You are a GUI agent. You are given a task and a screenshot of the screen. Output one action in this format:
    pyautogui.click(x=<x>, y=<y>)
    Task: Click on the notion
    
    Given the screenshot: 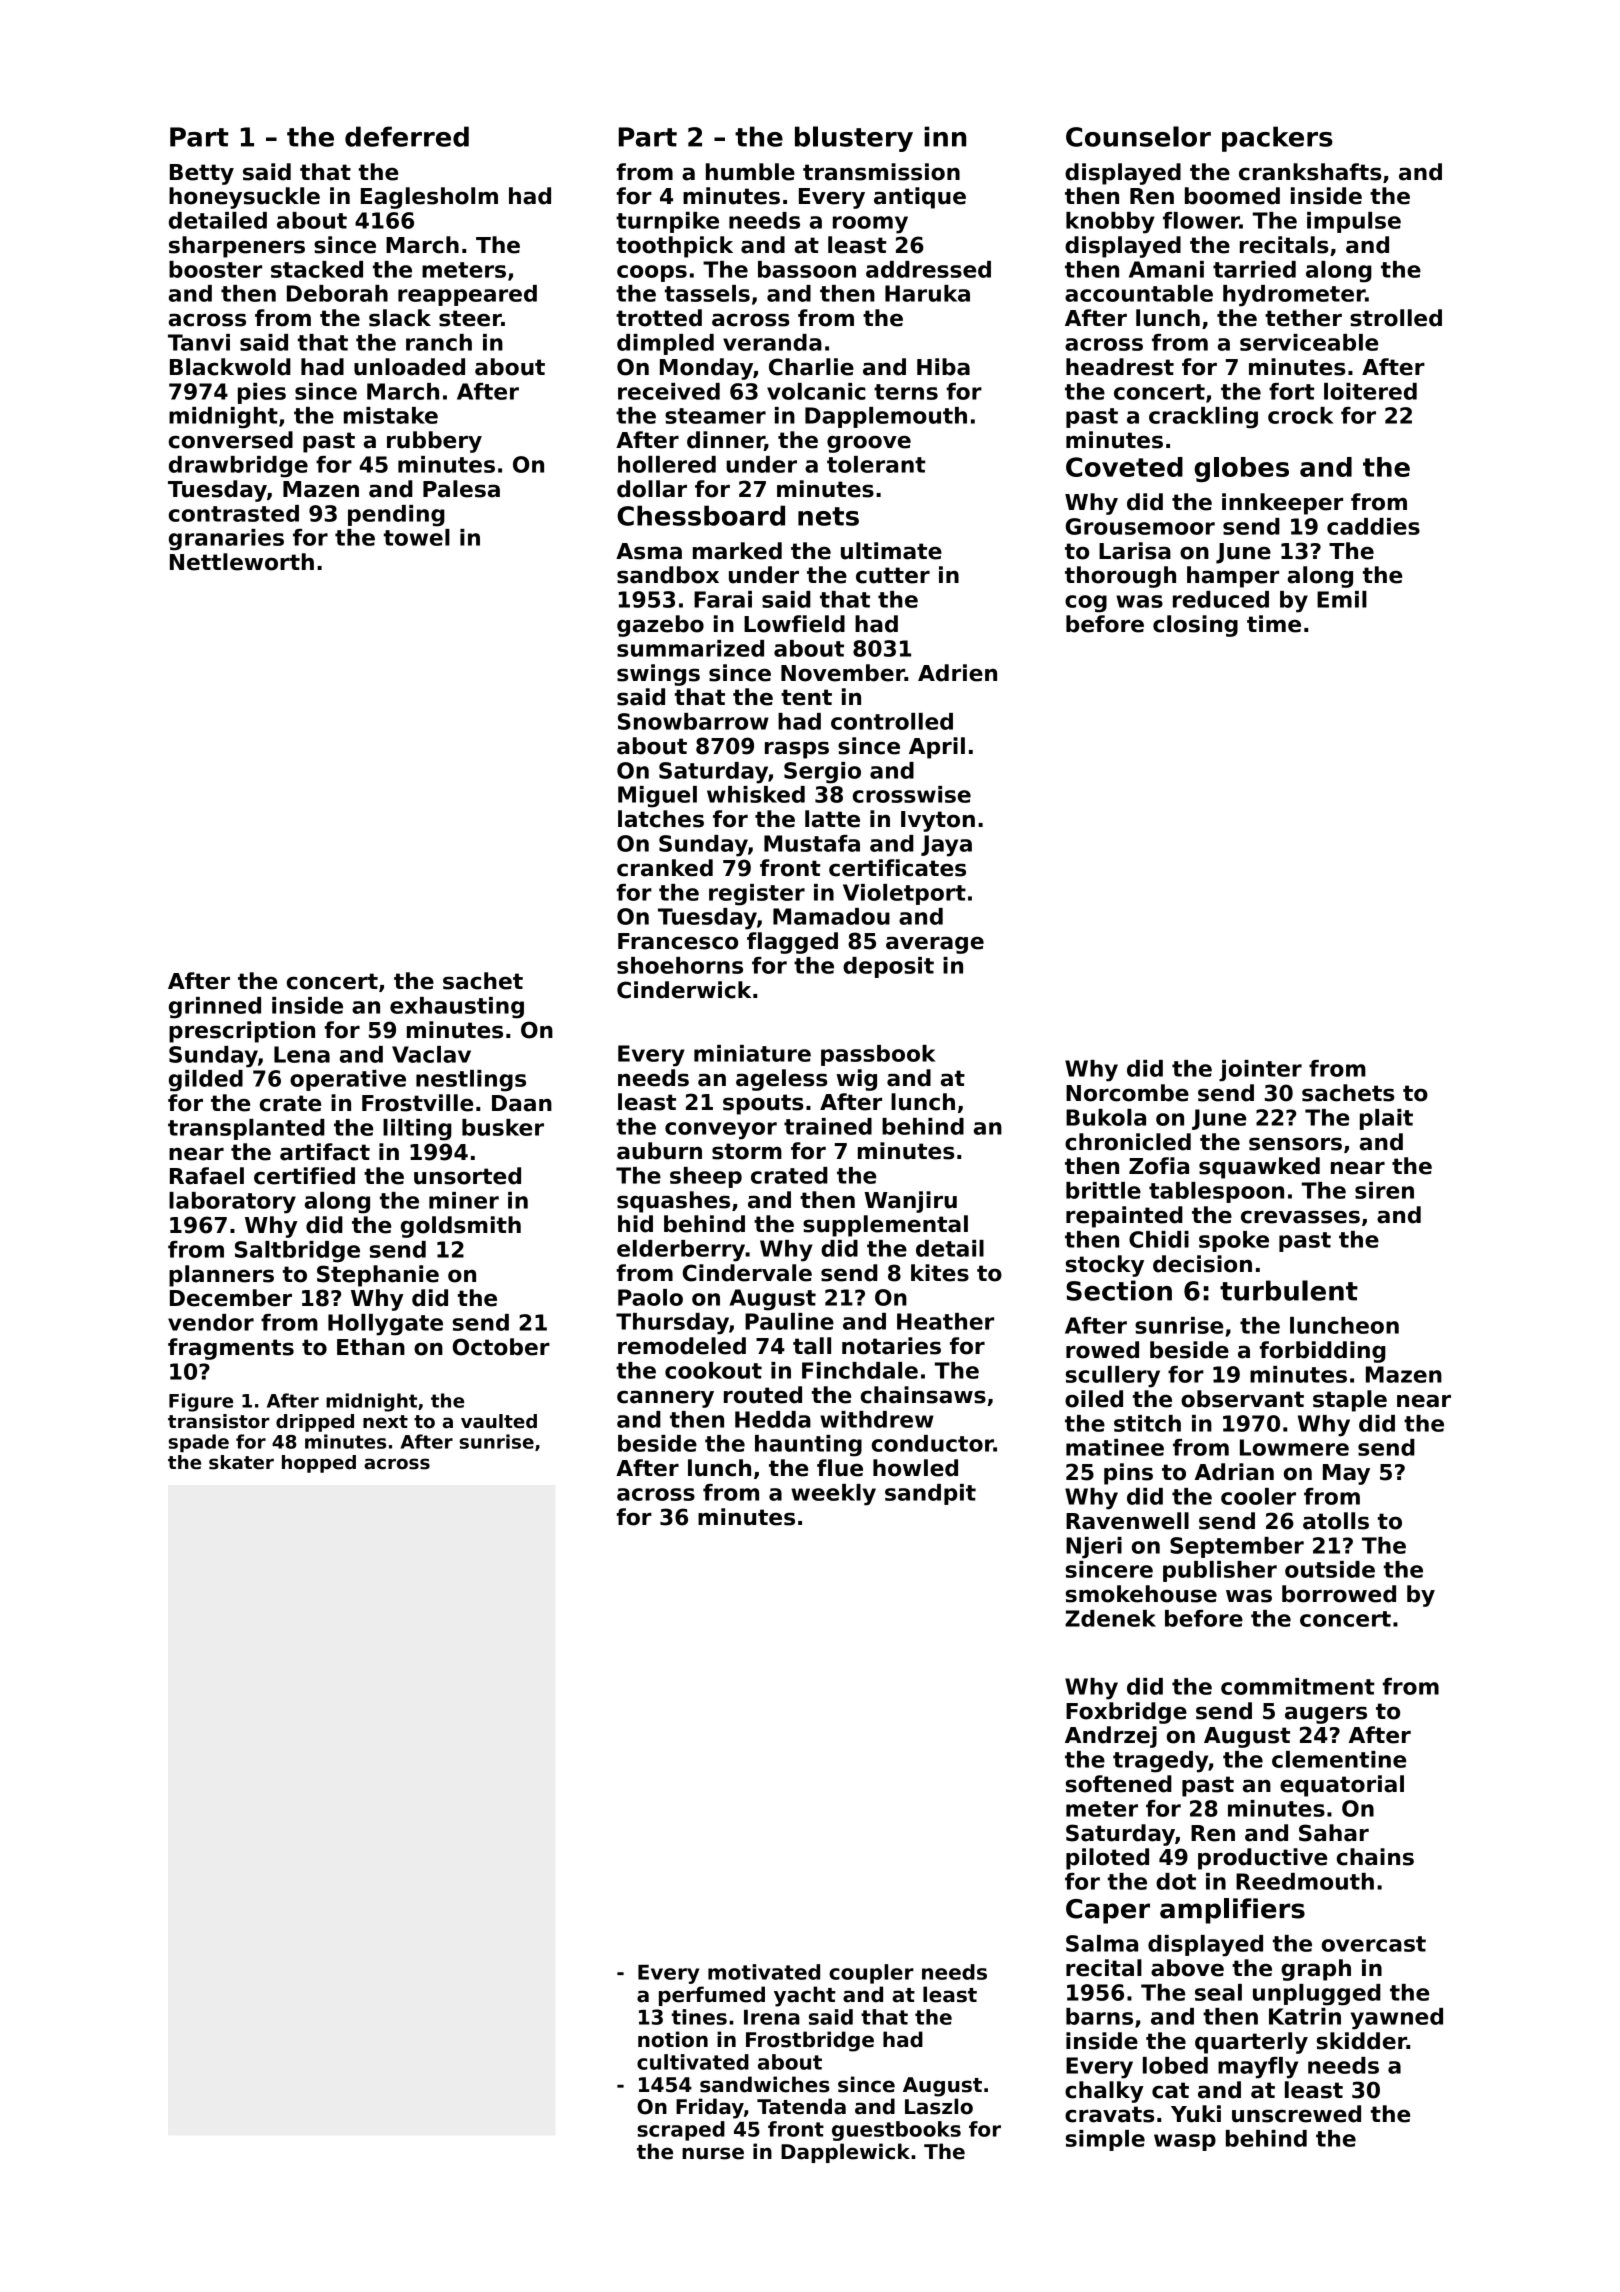 What is the action you would take?
    pyautogui.click(x=673, y=2039)
